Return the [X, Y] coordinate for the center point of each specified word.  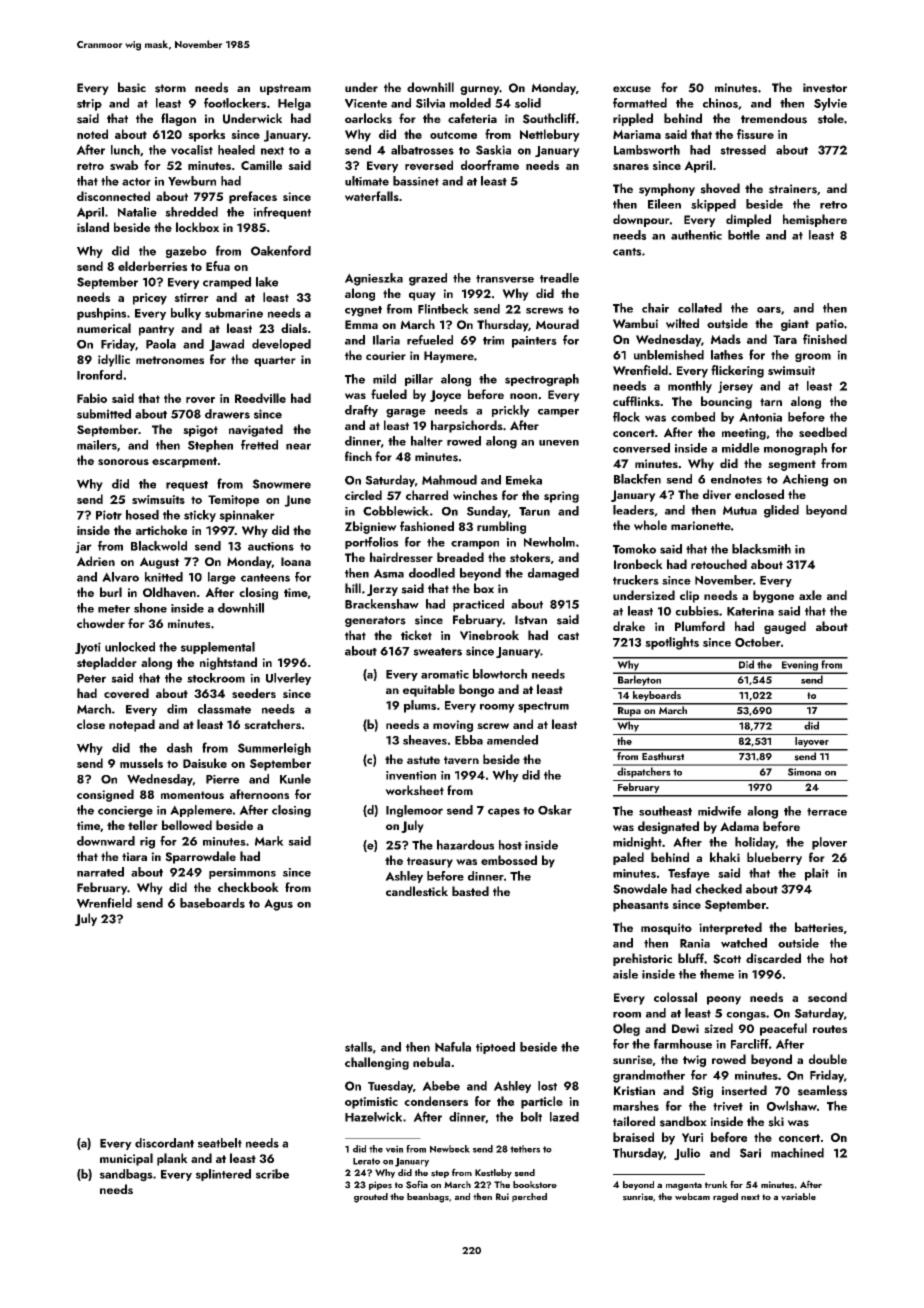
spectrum [543, 707]
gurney [479, 90]
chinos [720, 103]
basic [132, 87]
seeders [254, 693]
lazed [564, 1117]
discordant [164, 1143]
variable [798, 1197]
